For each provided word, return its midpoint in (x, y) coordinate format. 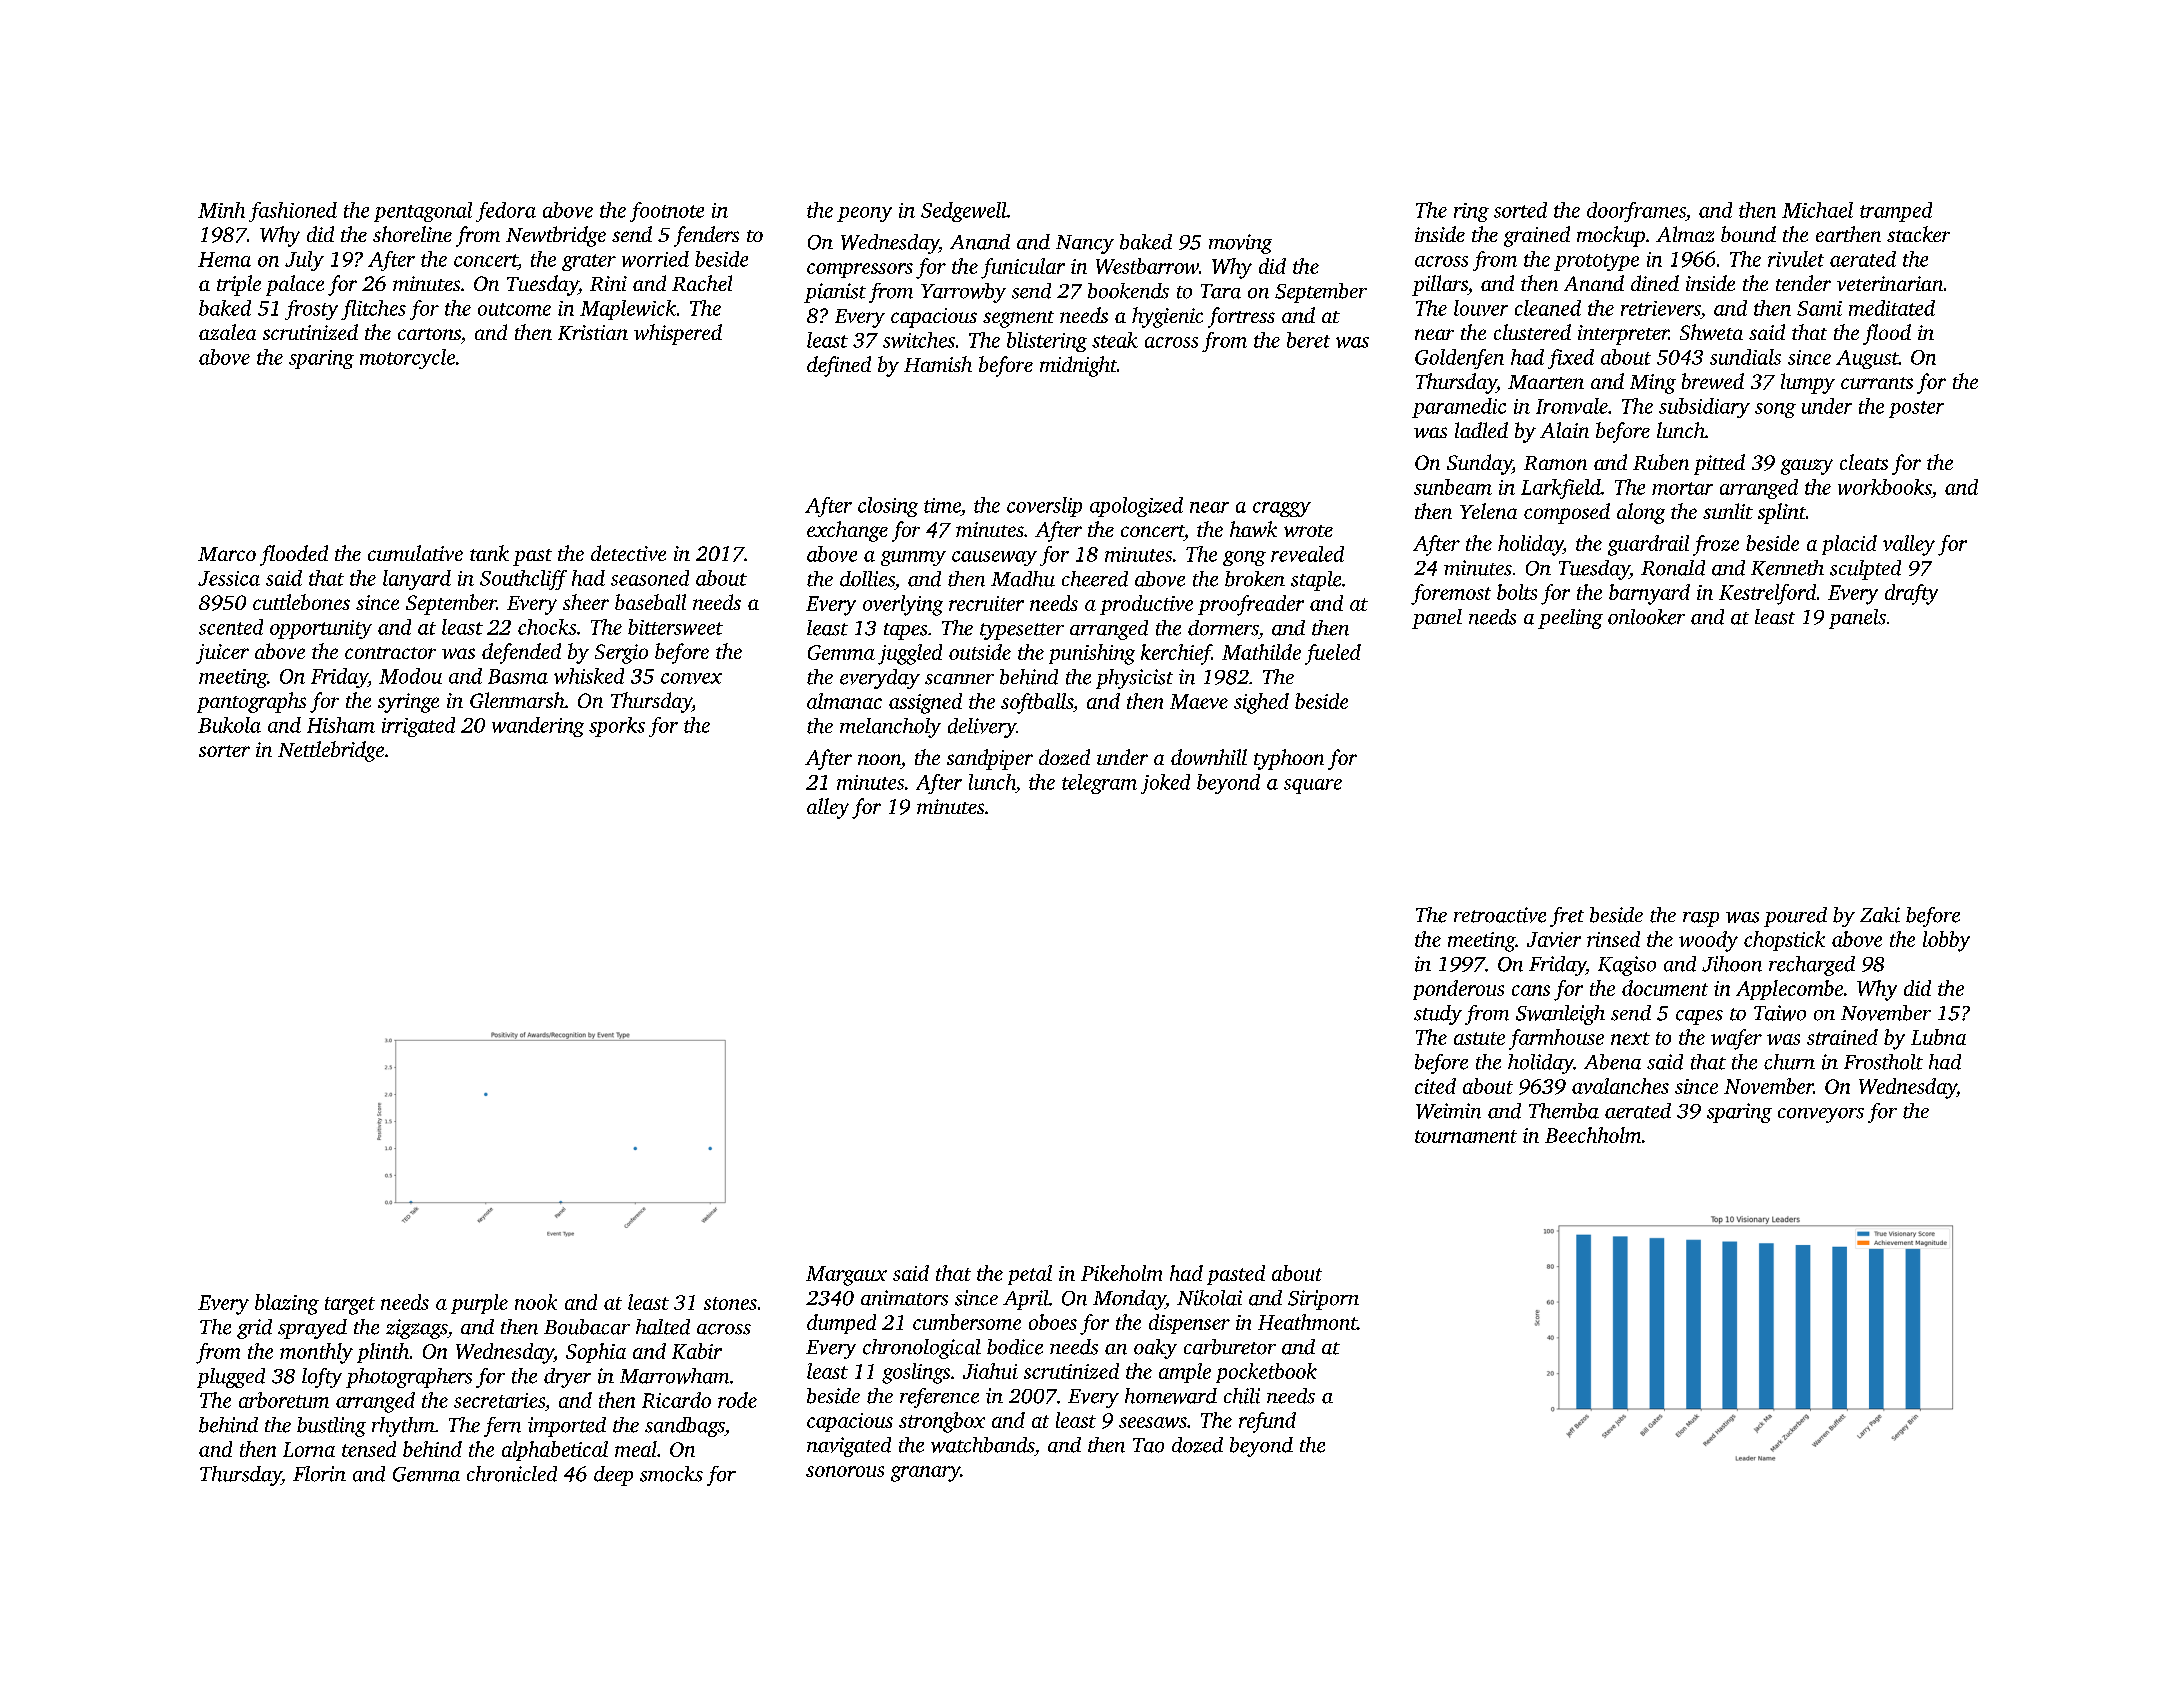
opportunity (321, 629)
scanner (959, 679)
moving (1240, 244)
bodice (1015, 1347)
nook (536, 1302)
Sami (1819, 308)
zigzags (416, 1329)
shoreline (412, 234)
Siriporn (1323, 1300)
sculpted (1865, 570)
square (1313, 786)
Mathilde (1261, 652)
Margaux (846, 1276)
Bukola (229, 725)
